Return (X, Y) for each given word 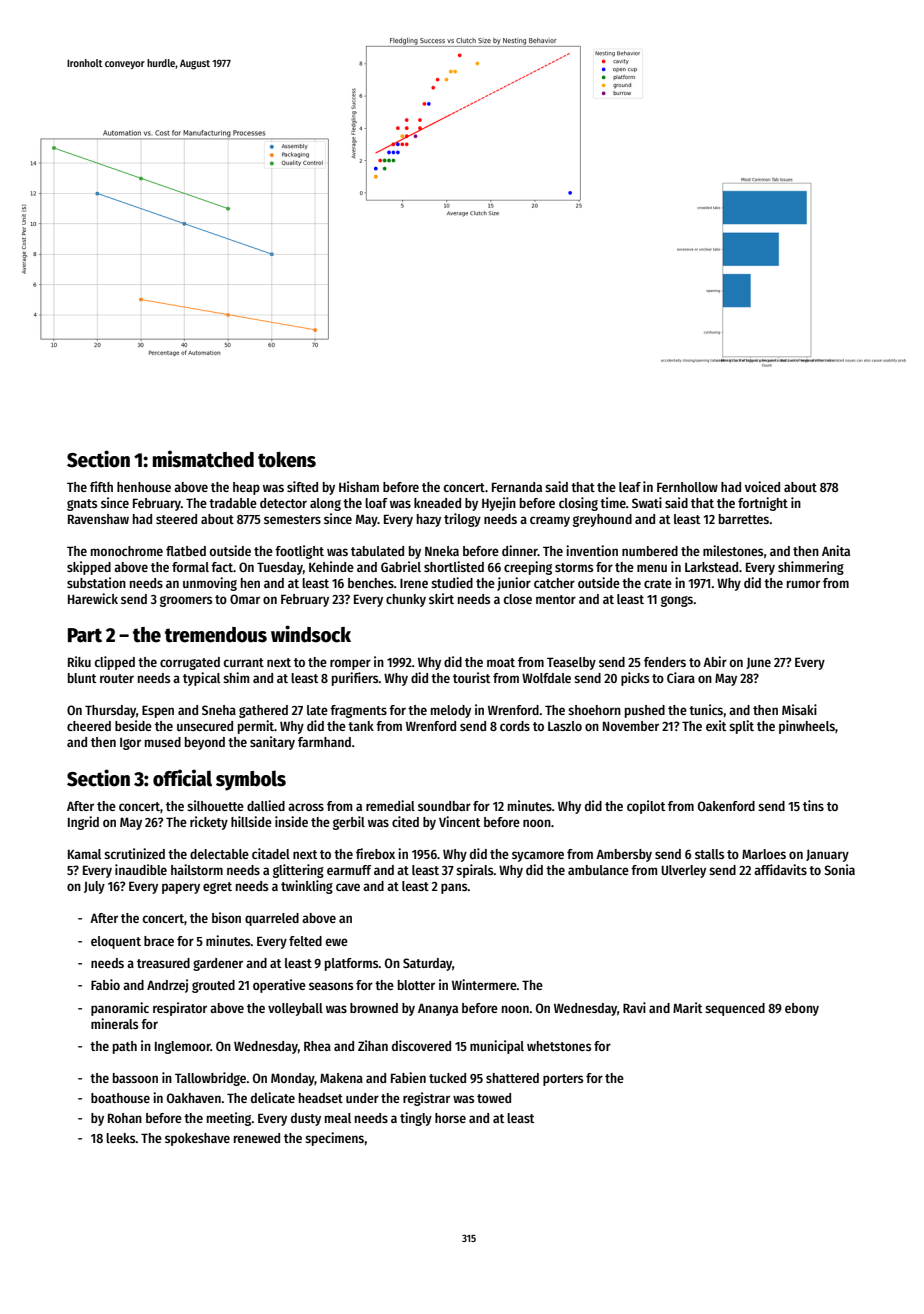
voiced (762, 486)
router (117, 678)
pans (454, 888)
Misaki (799, 709)
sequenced (735, 1009)
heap (246, 488)
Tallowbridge (210, 1079)
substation (96, 582)
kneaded (437, 503)
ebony (802, 1009)
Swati (647, 502)
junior (514, 584)
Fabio (105, 984)
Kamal (84, 854)
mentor (556, 599)
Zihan (373, 1045)
